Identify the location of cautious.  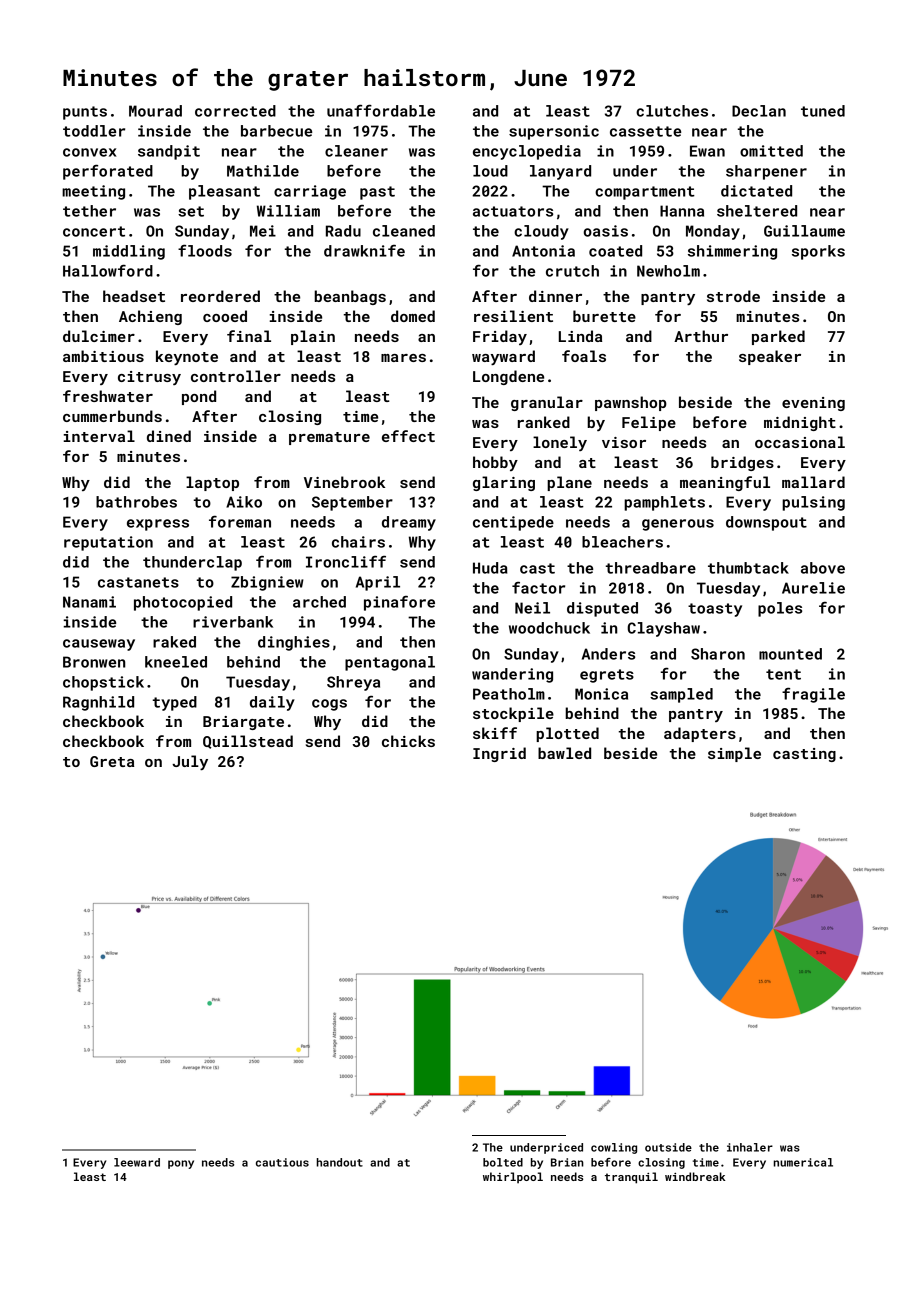
(282, 1162).
